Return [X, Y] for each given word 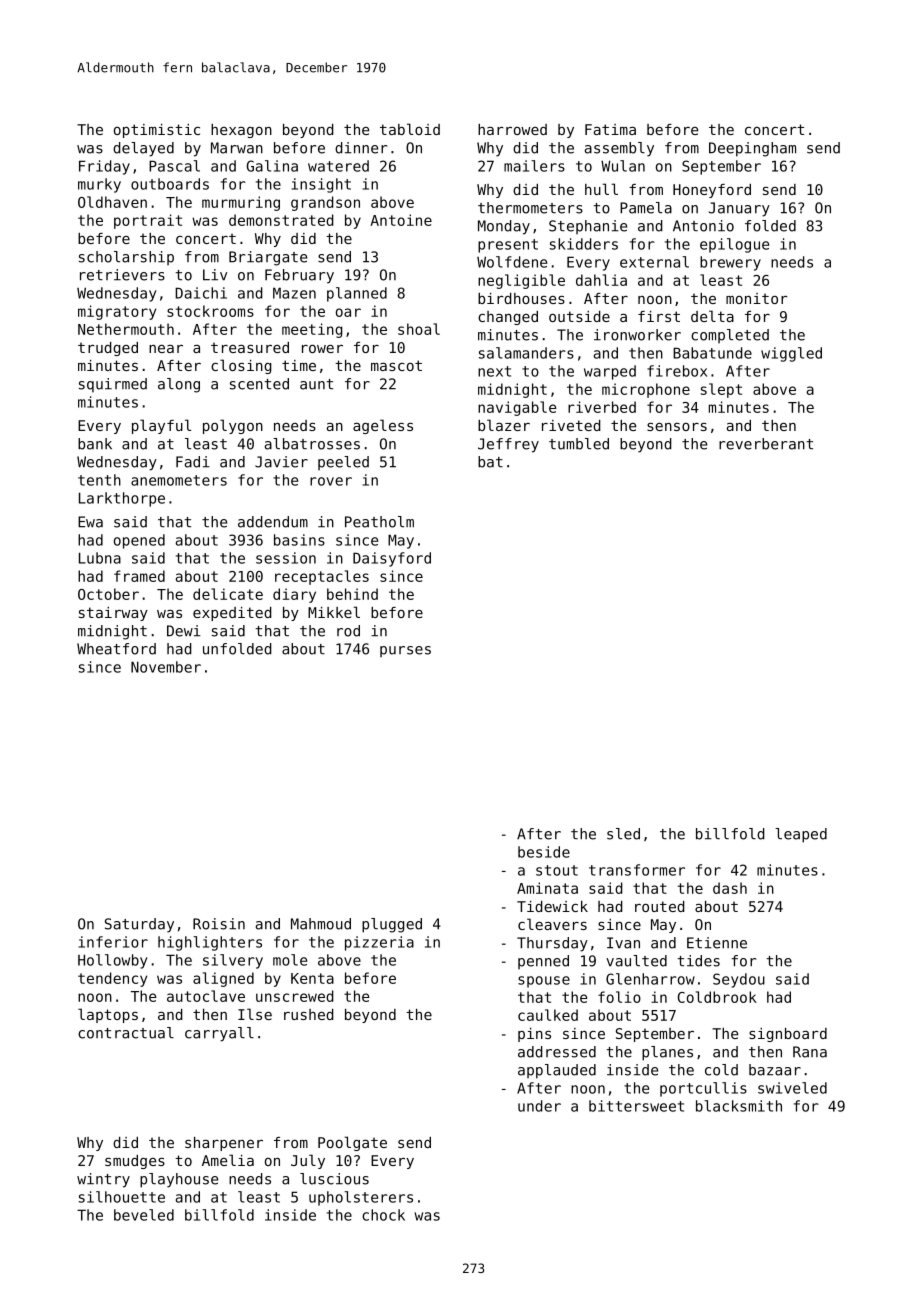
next [494, 371]
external [654, 262]
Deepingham [752, 149]
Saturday [139, 925]
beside [544, 852]
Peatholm [379, 522]
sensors [677, 427]
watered [338, 166]
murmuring [241, 203]
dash [730, 888]
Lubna [100, 558]
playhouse [179, 1180]
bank [95, 444]
